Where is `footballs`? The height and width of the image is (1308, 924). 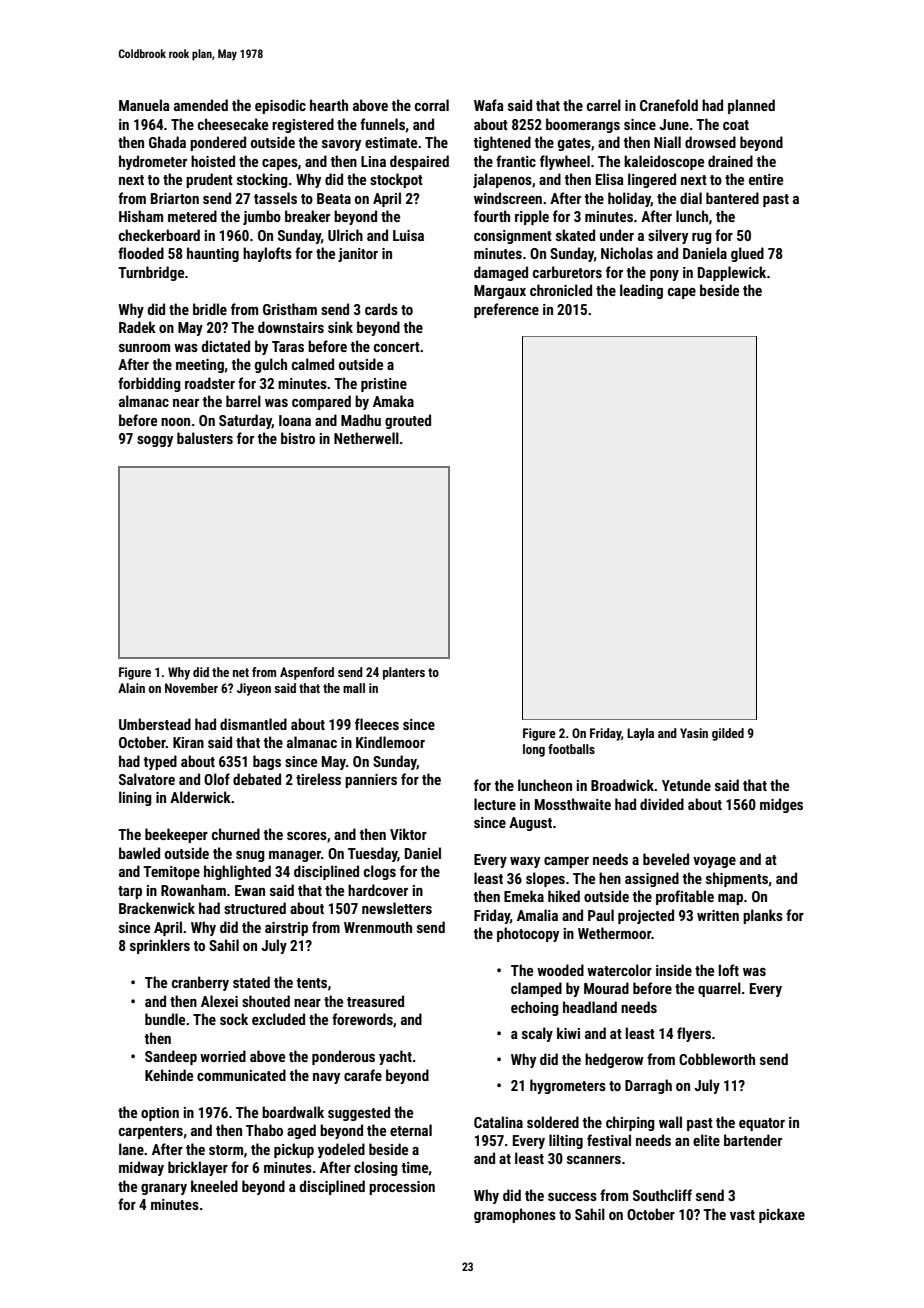 footballs is located at coordinates (571, 749).
